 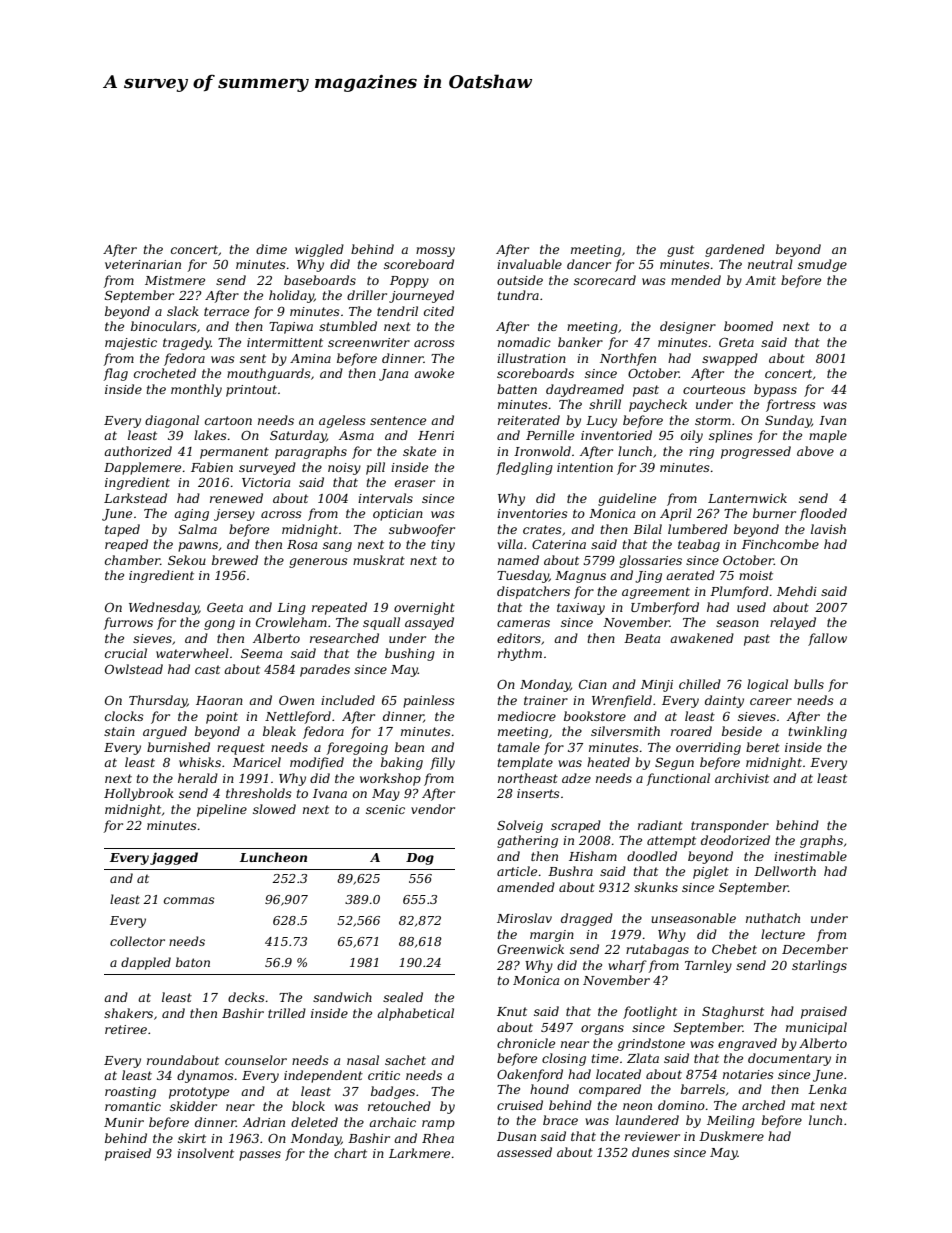 I want to click on insolvent, so click(x=205, y=1153).
